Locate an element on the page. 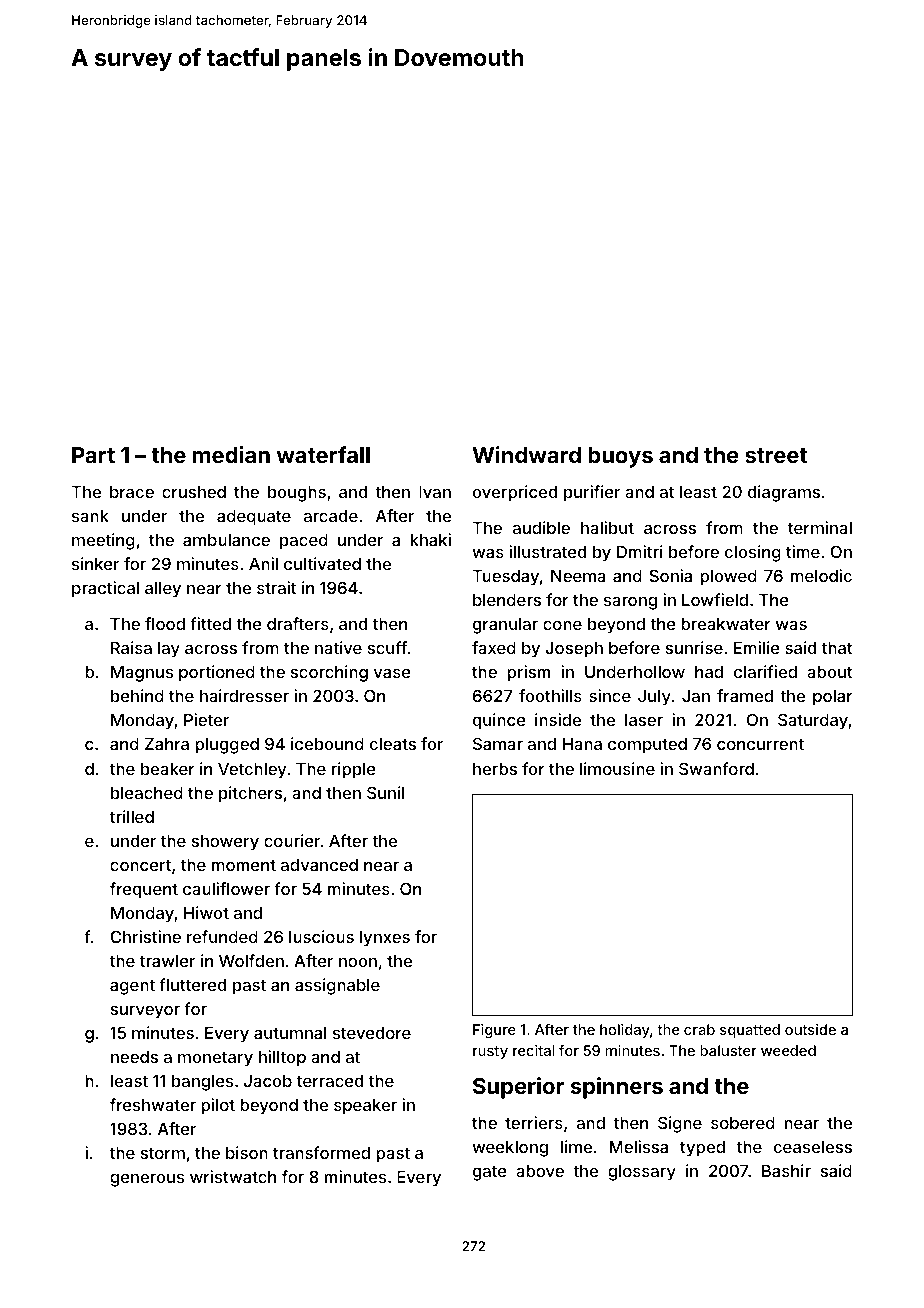  storm is located at coordinates (163, 1153).
